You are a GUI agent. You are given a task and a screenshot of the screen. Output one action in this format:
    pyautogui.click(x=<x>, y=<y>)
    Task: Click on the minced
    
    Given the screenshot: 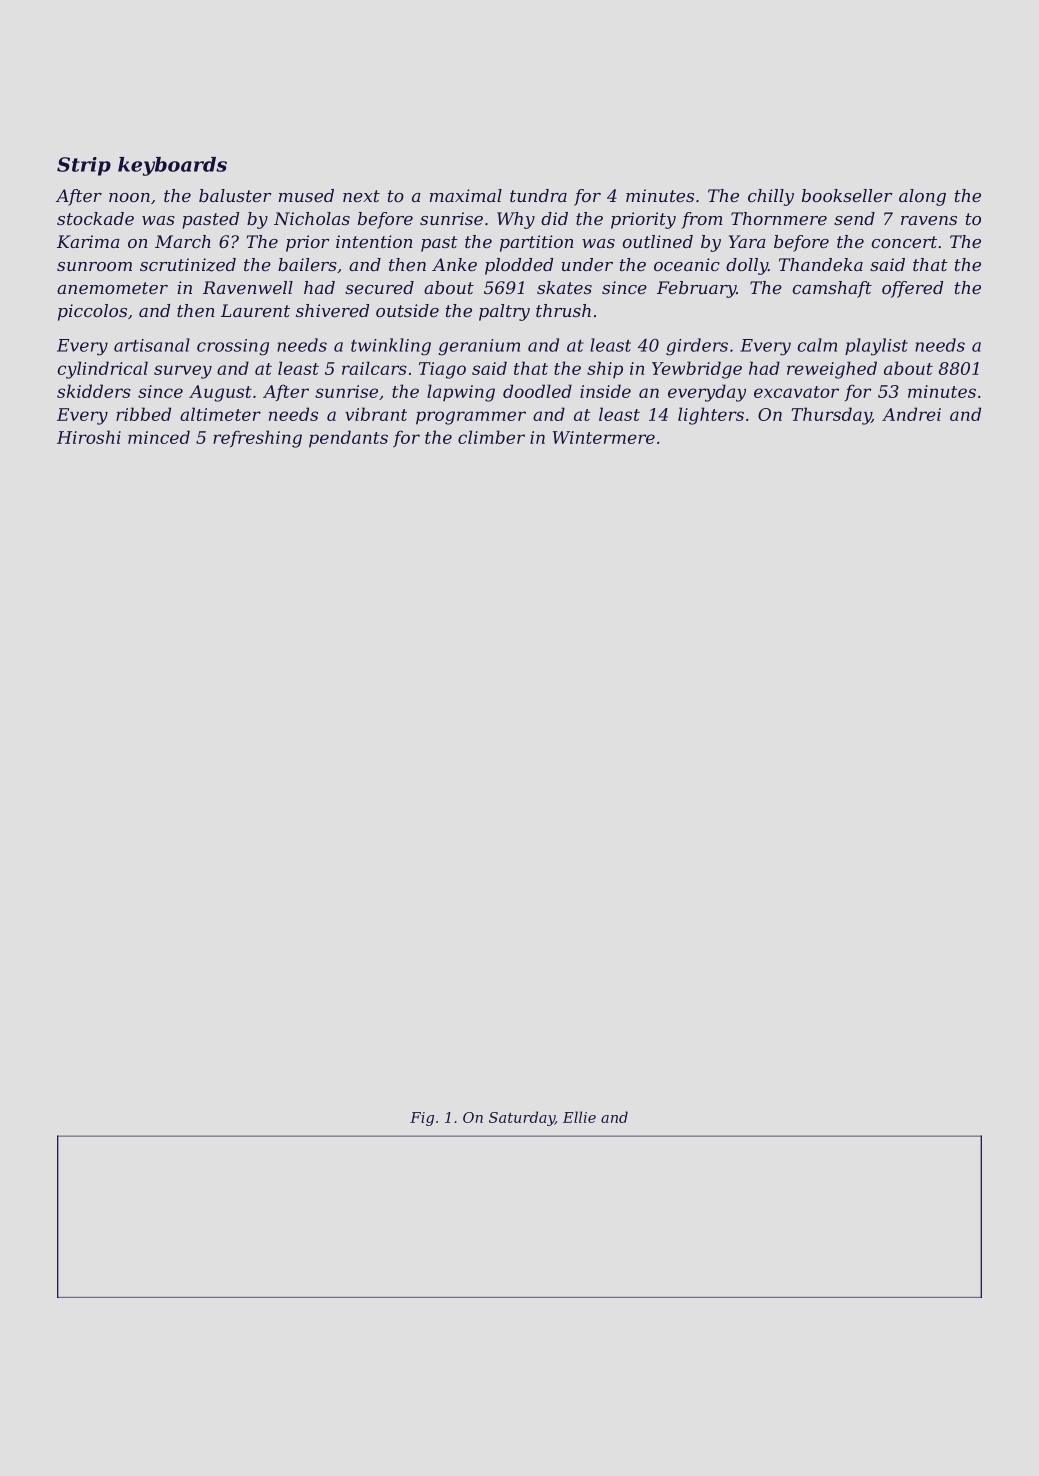 What is the action you would take?
    pyautogui.click(x=159, y=437)
